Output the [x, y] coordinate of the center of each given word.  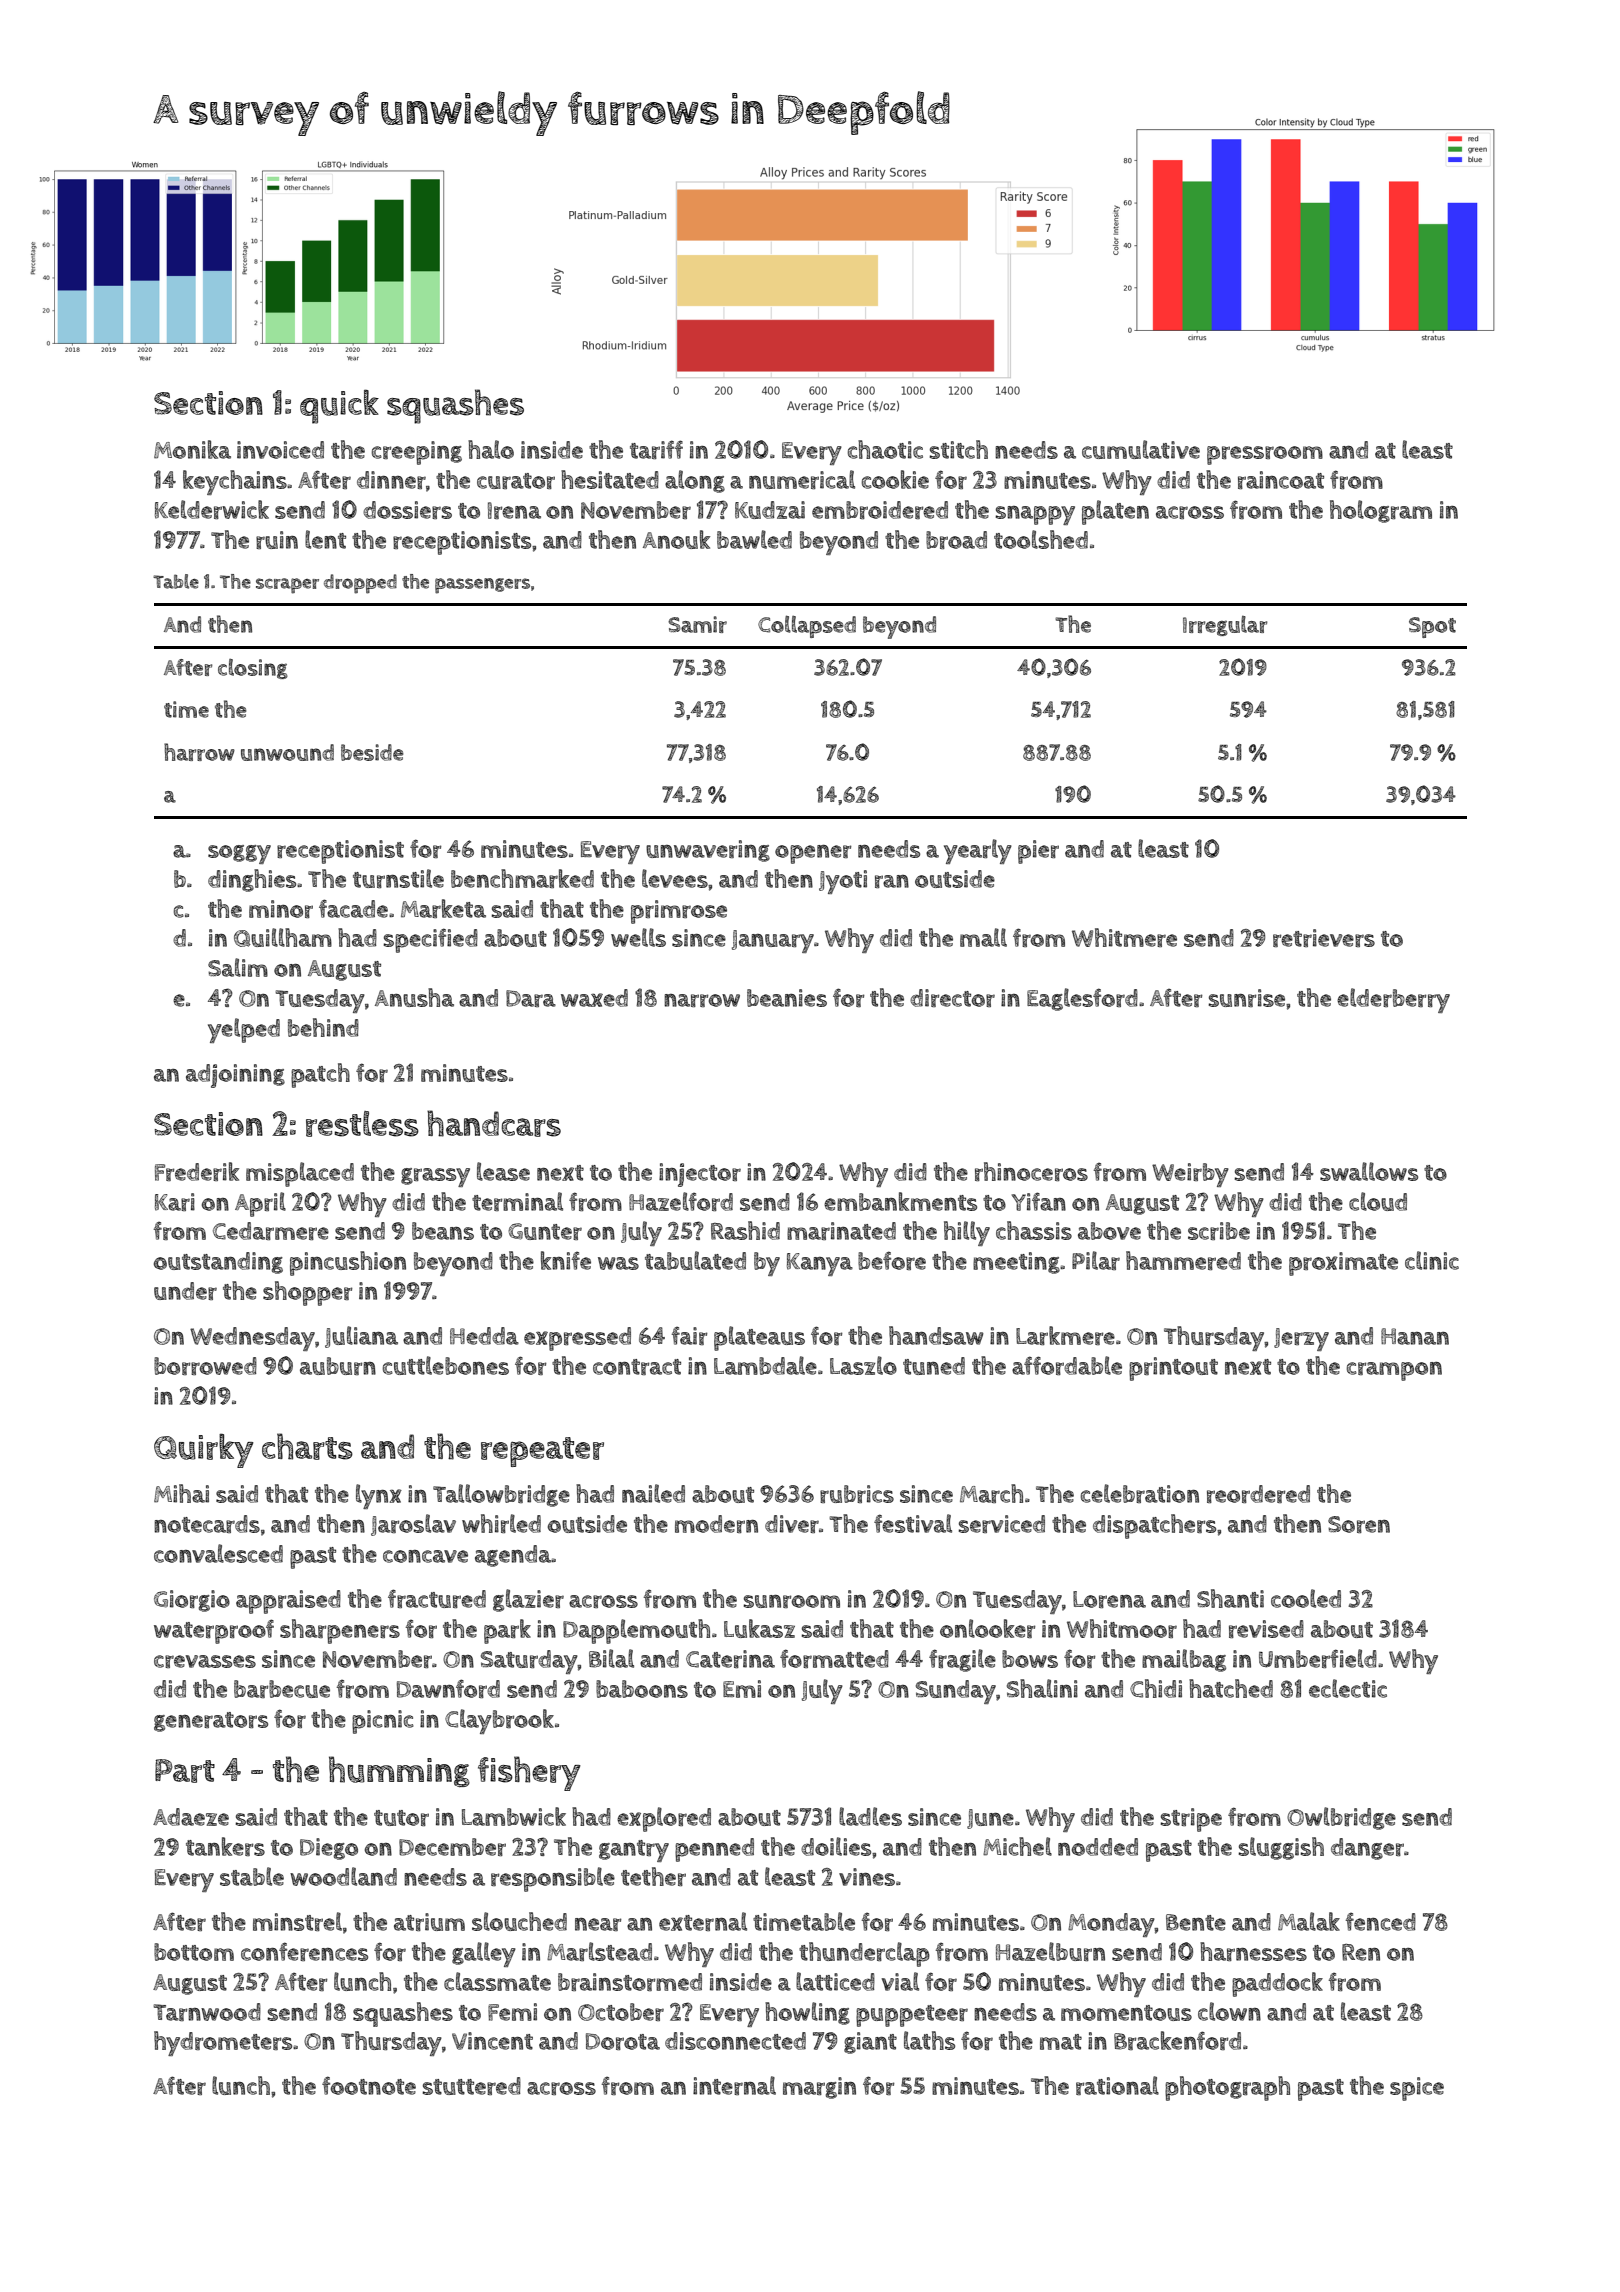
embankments [900, 1201]
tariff [656, 449]
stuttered [472, 2086]
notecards [207, 1524]
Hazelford [681, 1201]
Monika [192, 449]
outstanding [218, 1263]
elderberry [1393, 1000]
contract [637, 1367]
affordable [1067, 1365]
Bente [1196, 1922]
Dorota [623, 2041]
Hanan [1415, 1336]
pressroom [1265, 455]
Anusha [414, 997]
